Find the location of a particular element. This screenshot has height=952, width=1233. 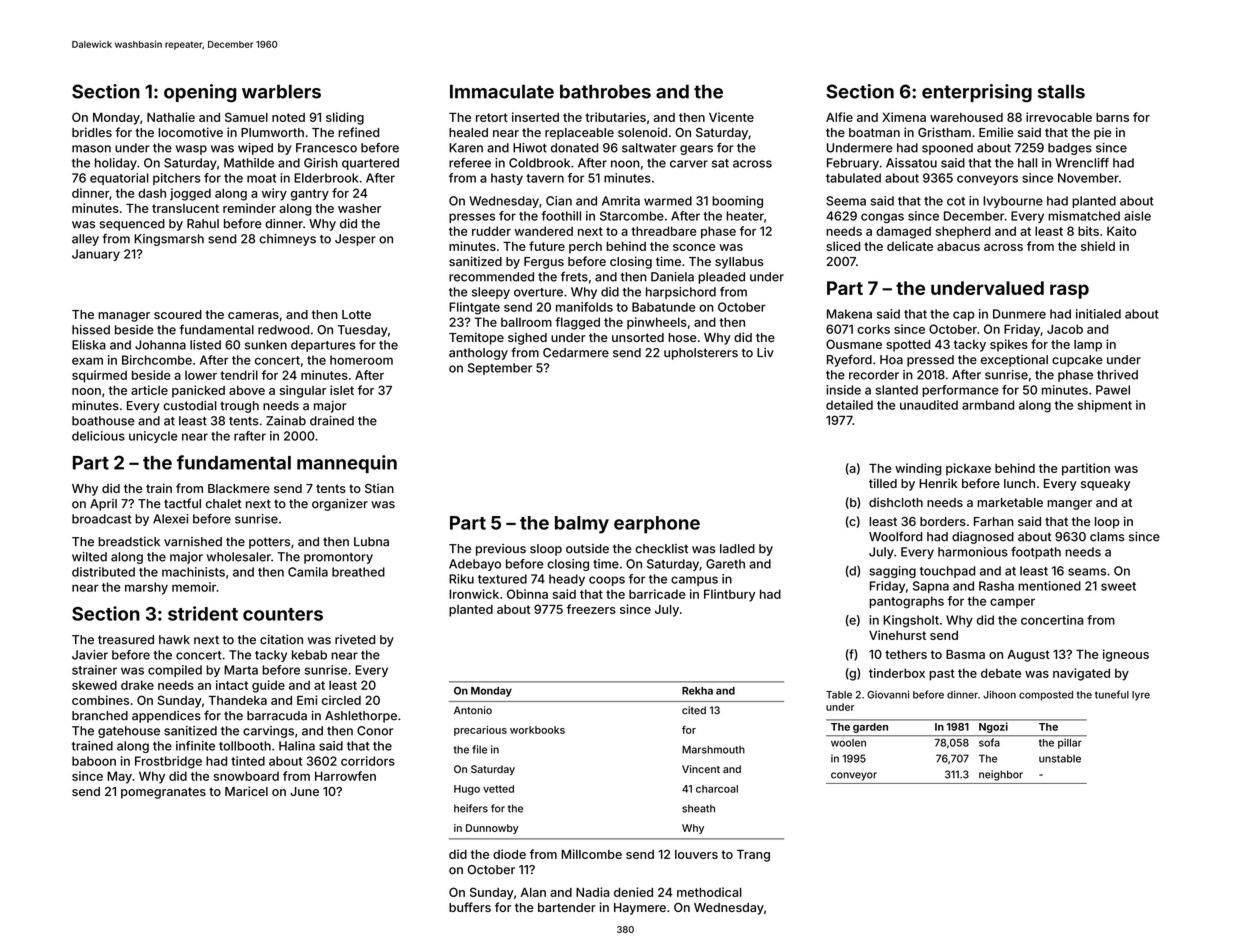

September is located at coordinates (500, 369).
